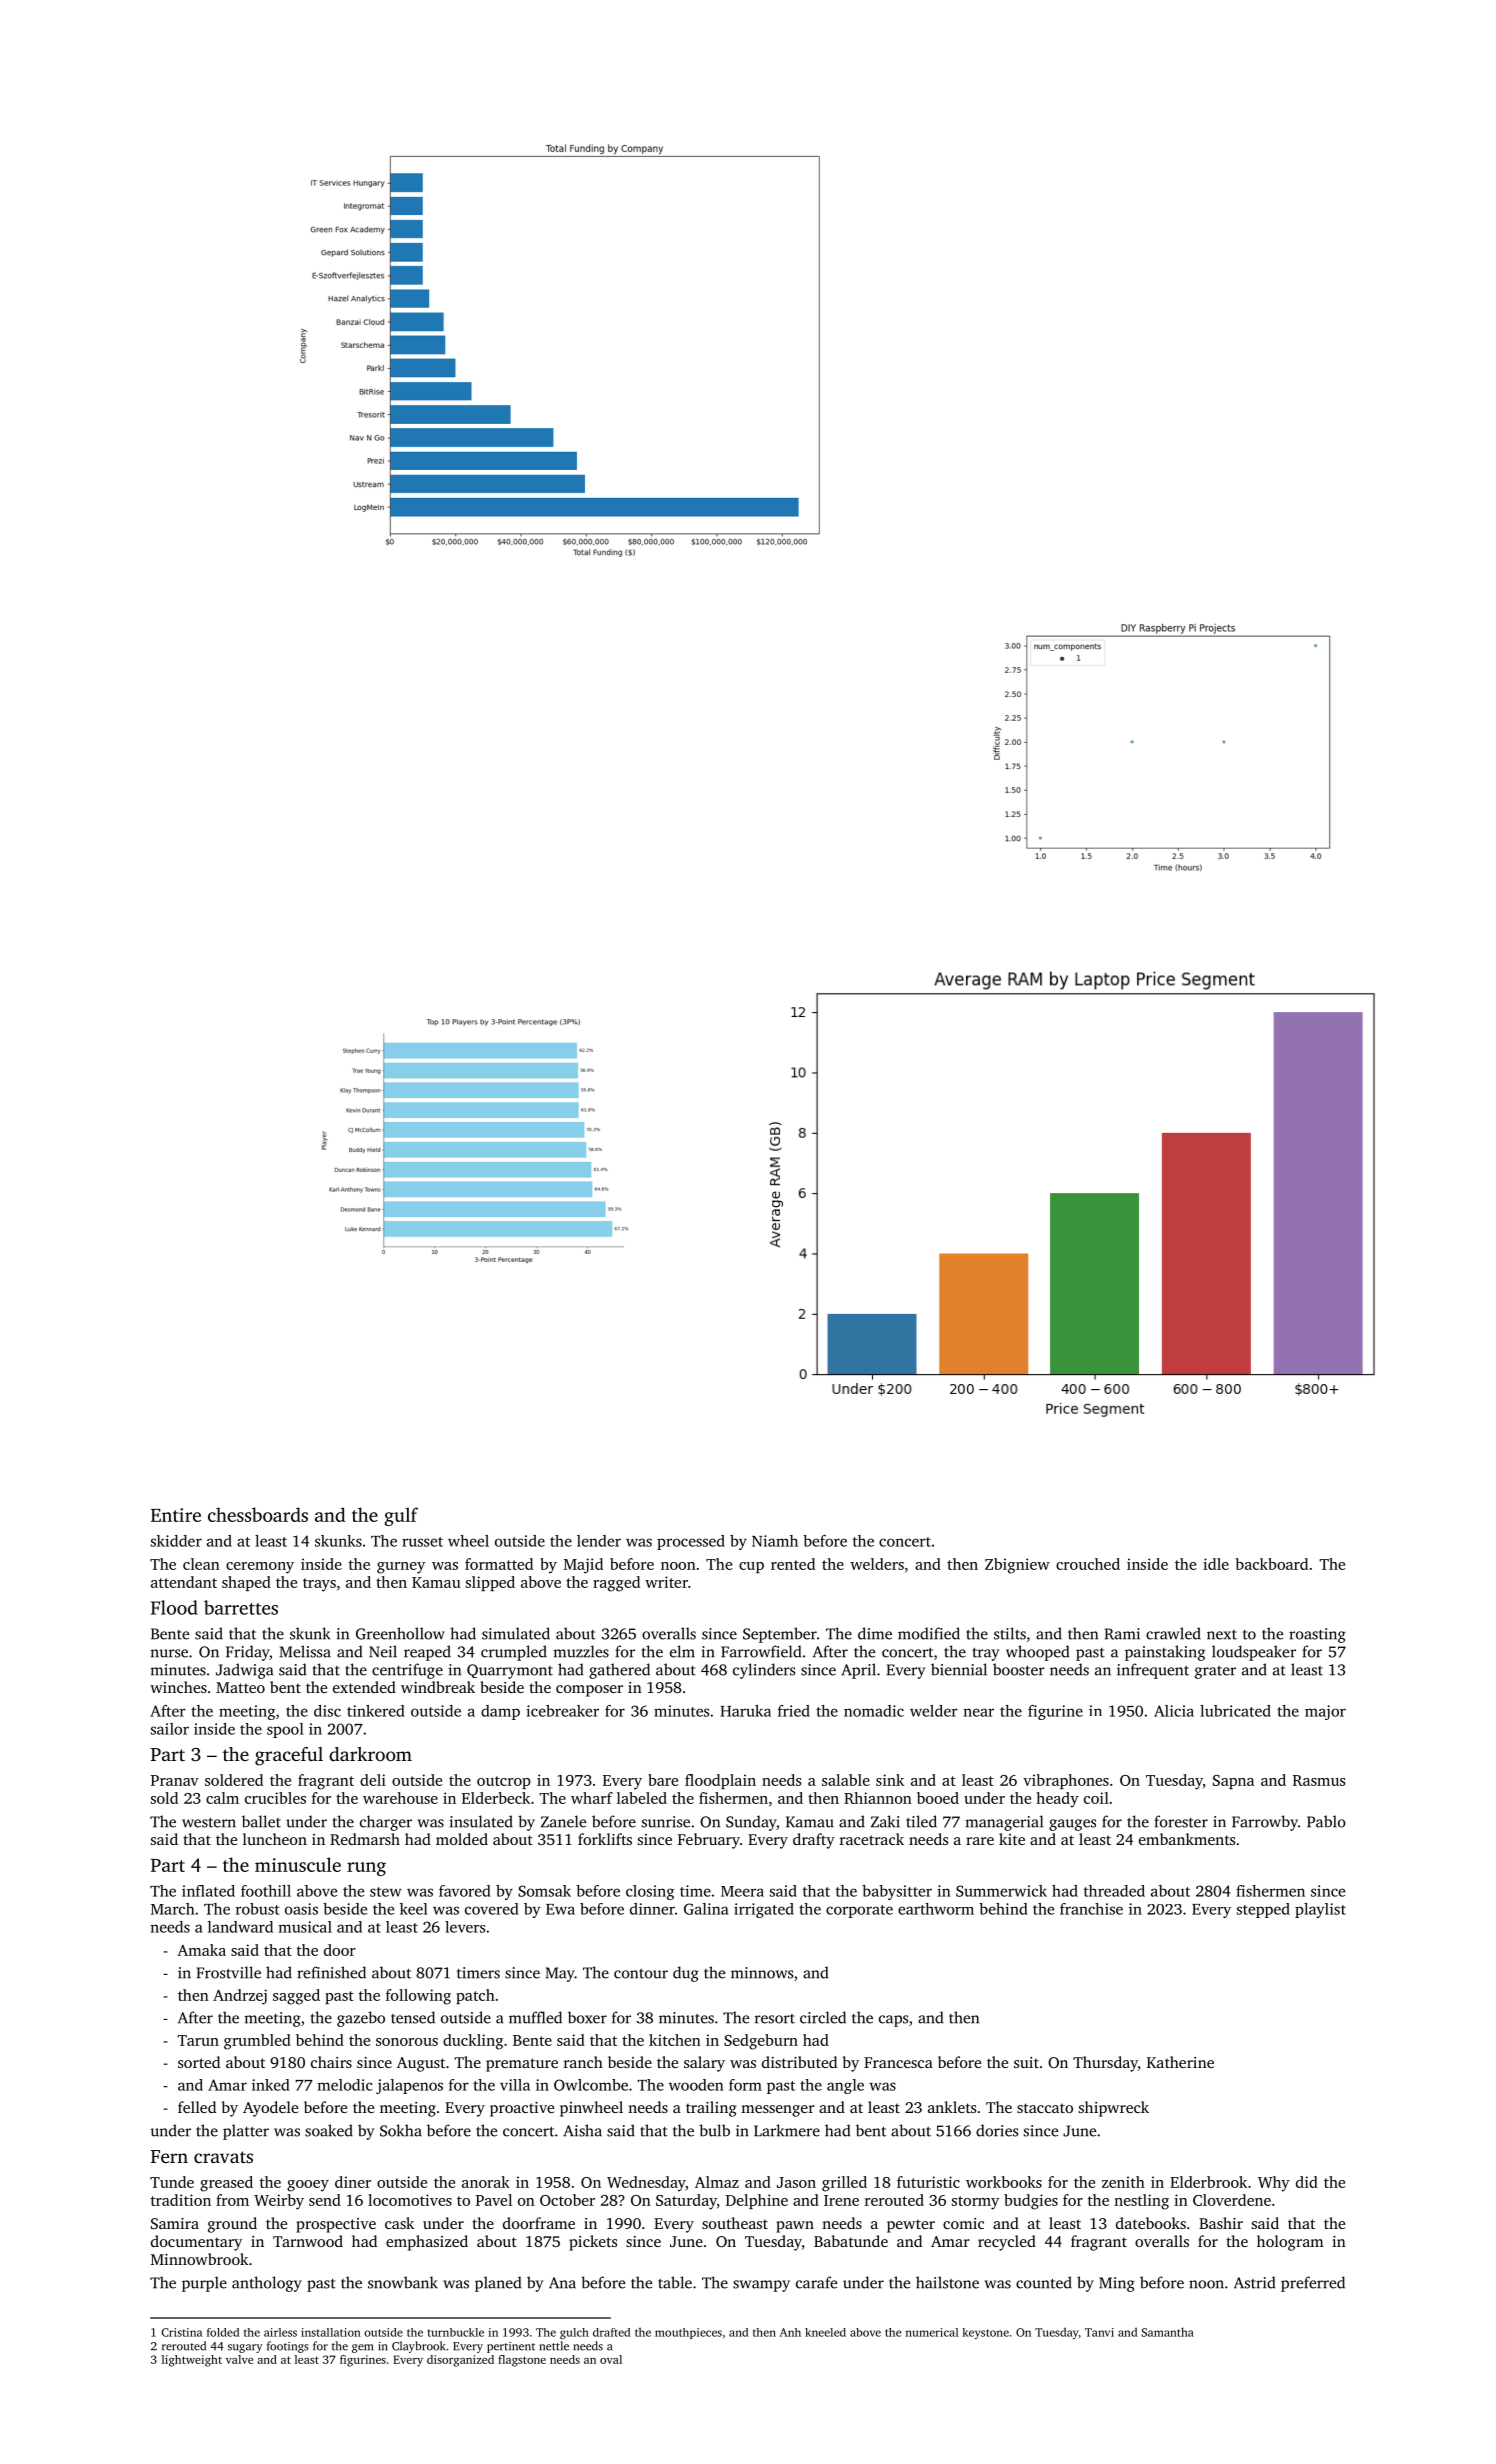 The image size is (1496, 2464). I want to click on gulf, so click(401, 1516).
